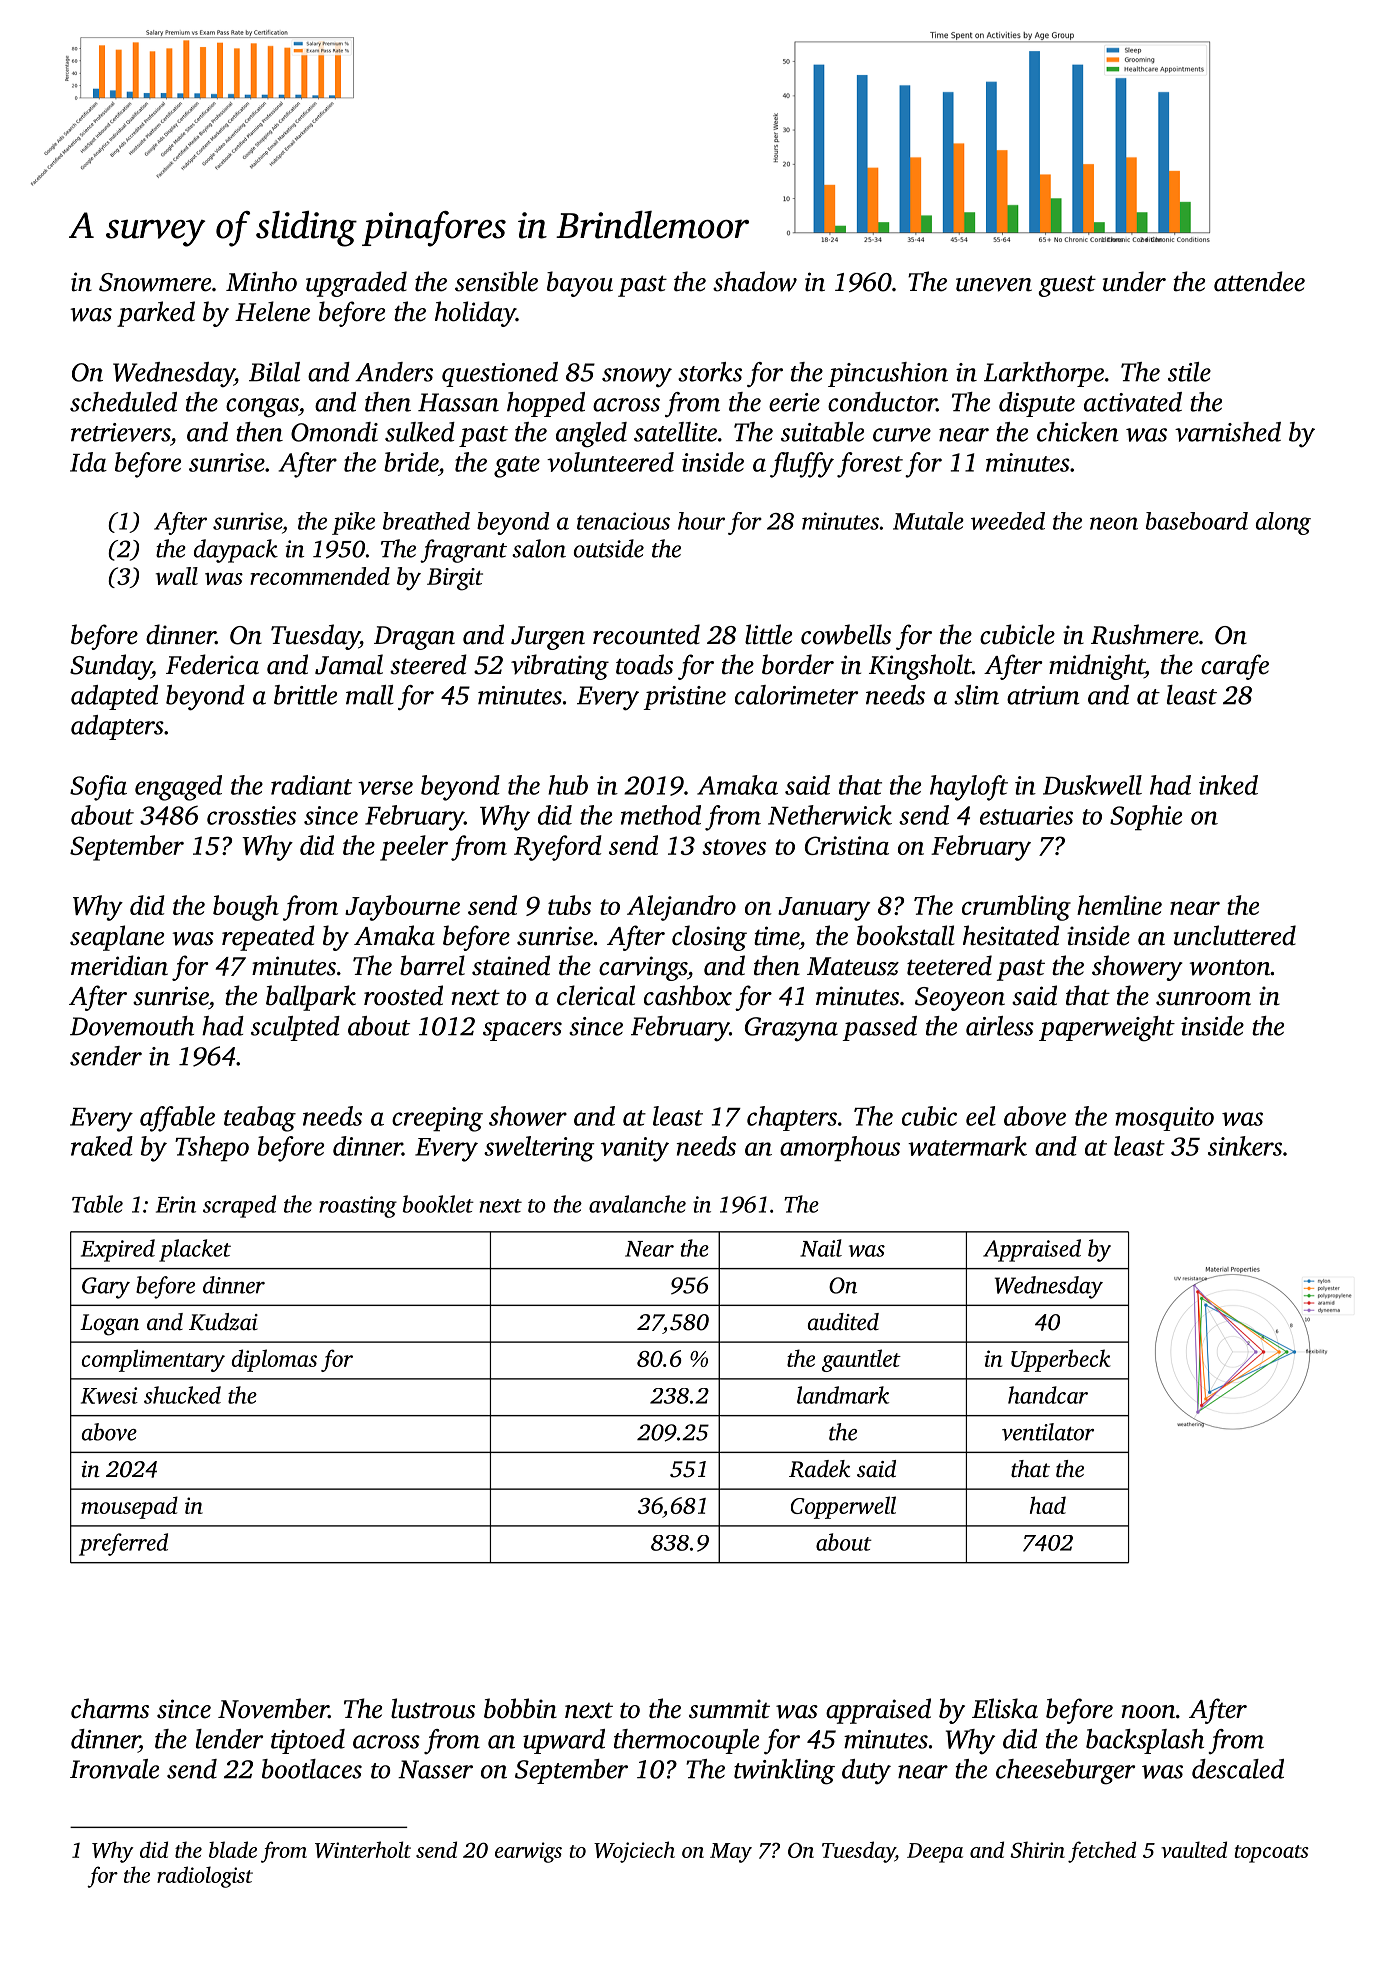 This screenshot has height=1969, width=1386. What do you see at coordinates (295, 1028) in the screenshot?
I see `sculpted` at bounding box center [295, 1028].
